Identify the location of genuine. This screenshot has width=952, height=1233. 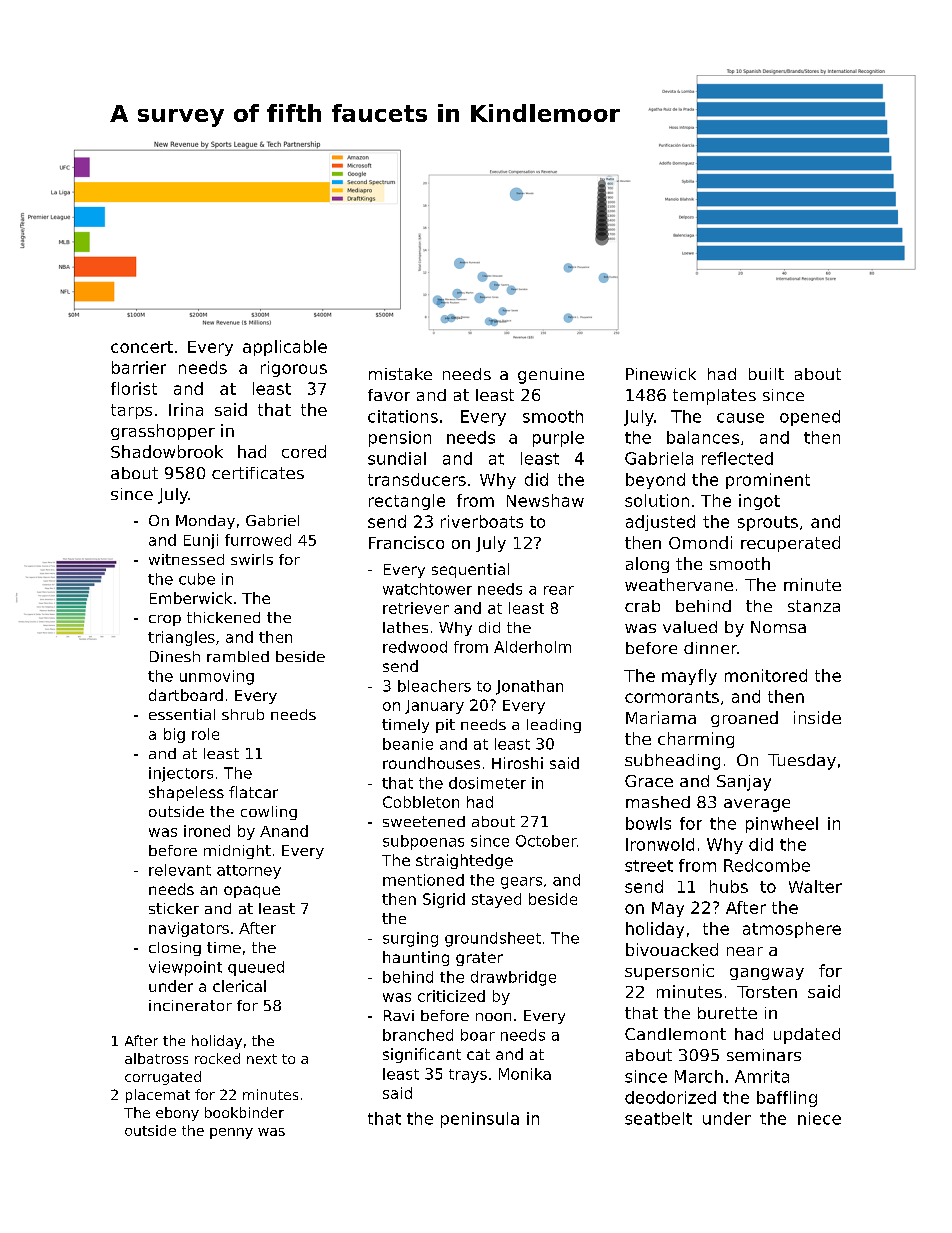
(551, 376).
